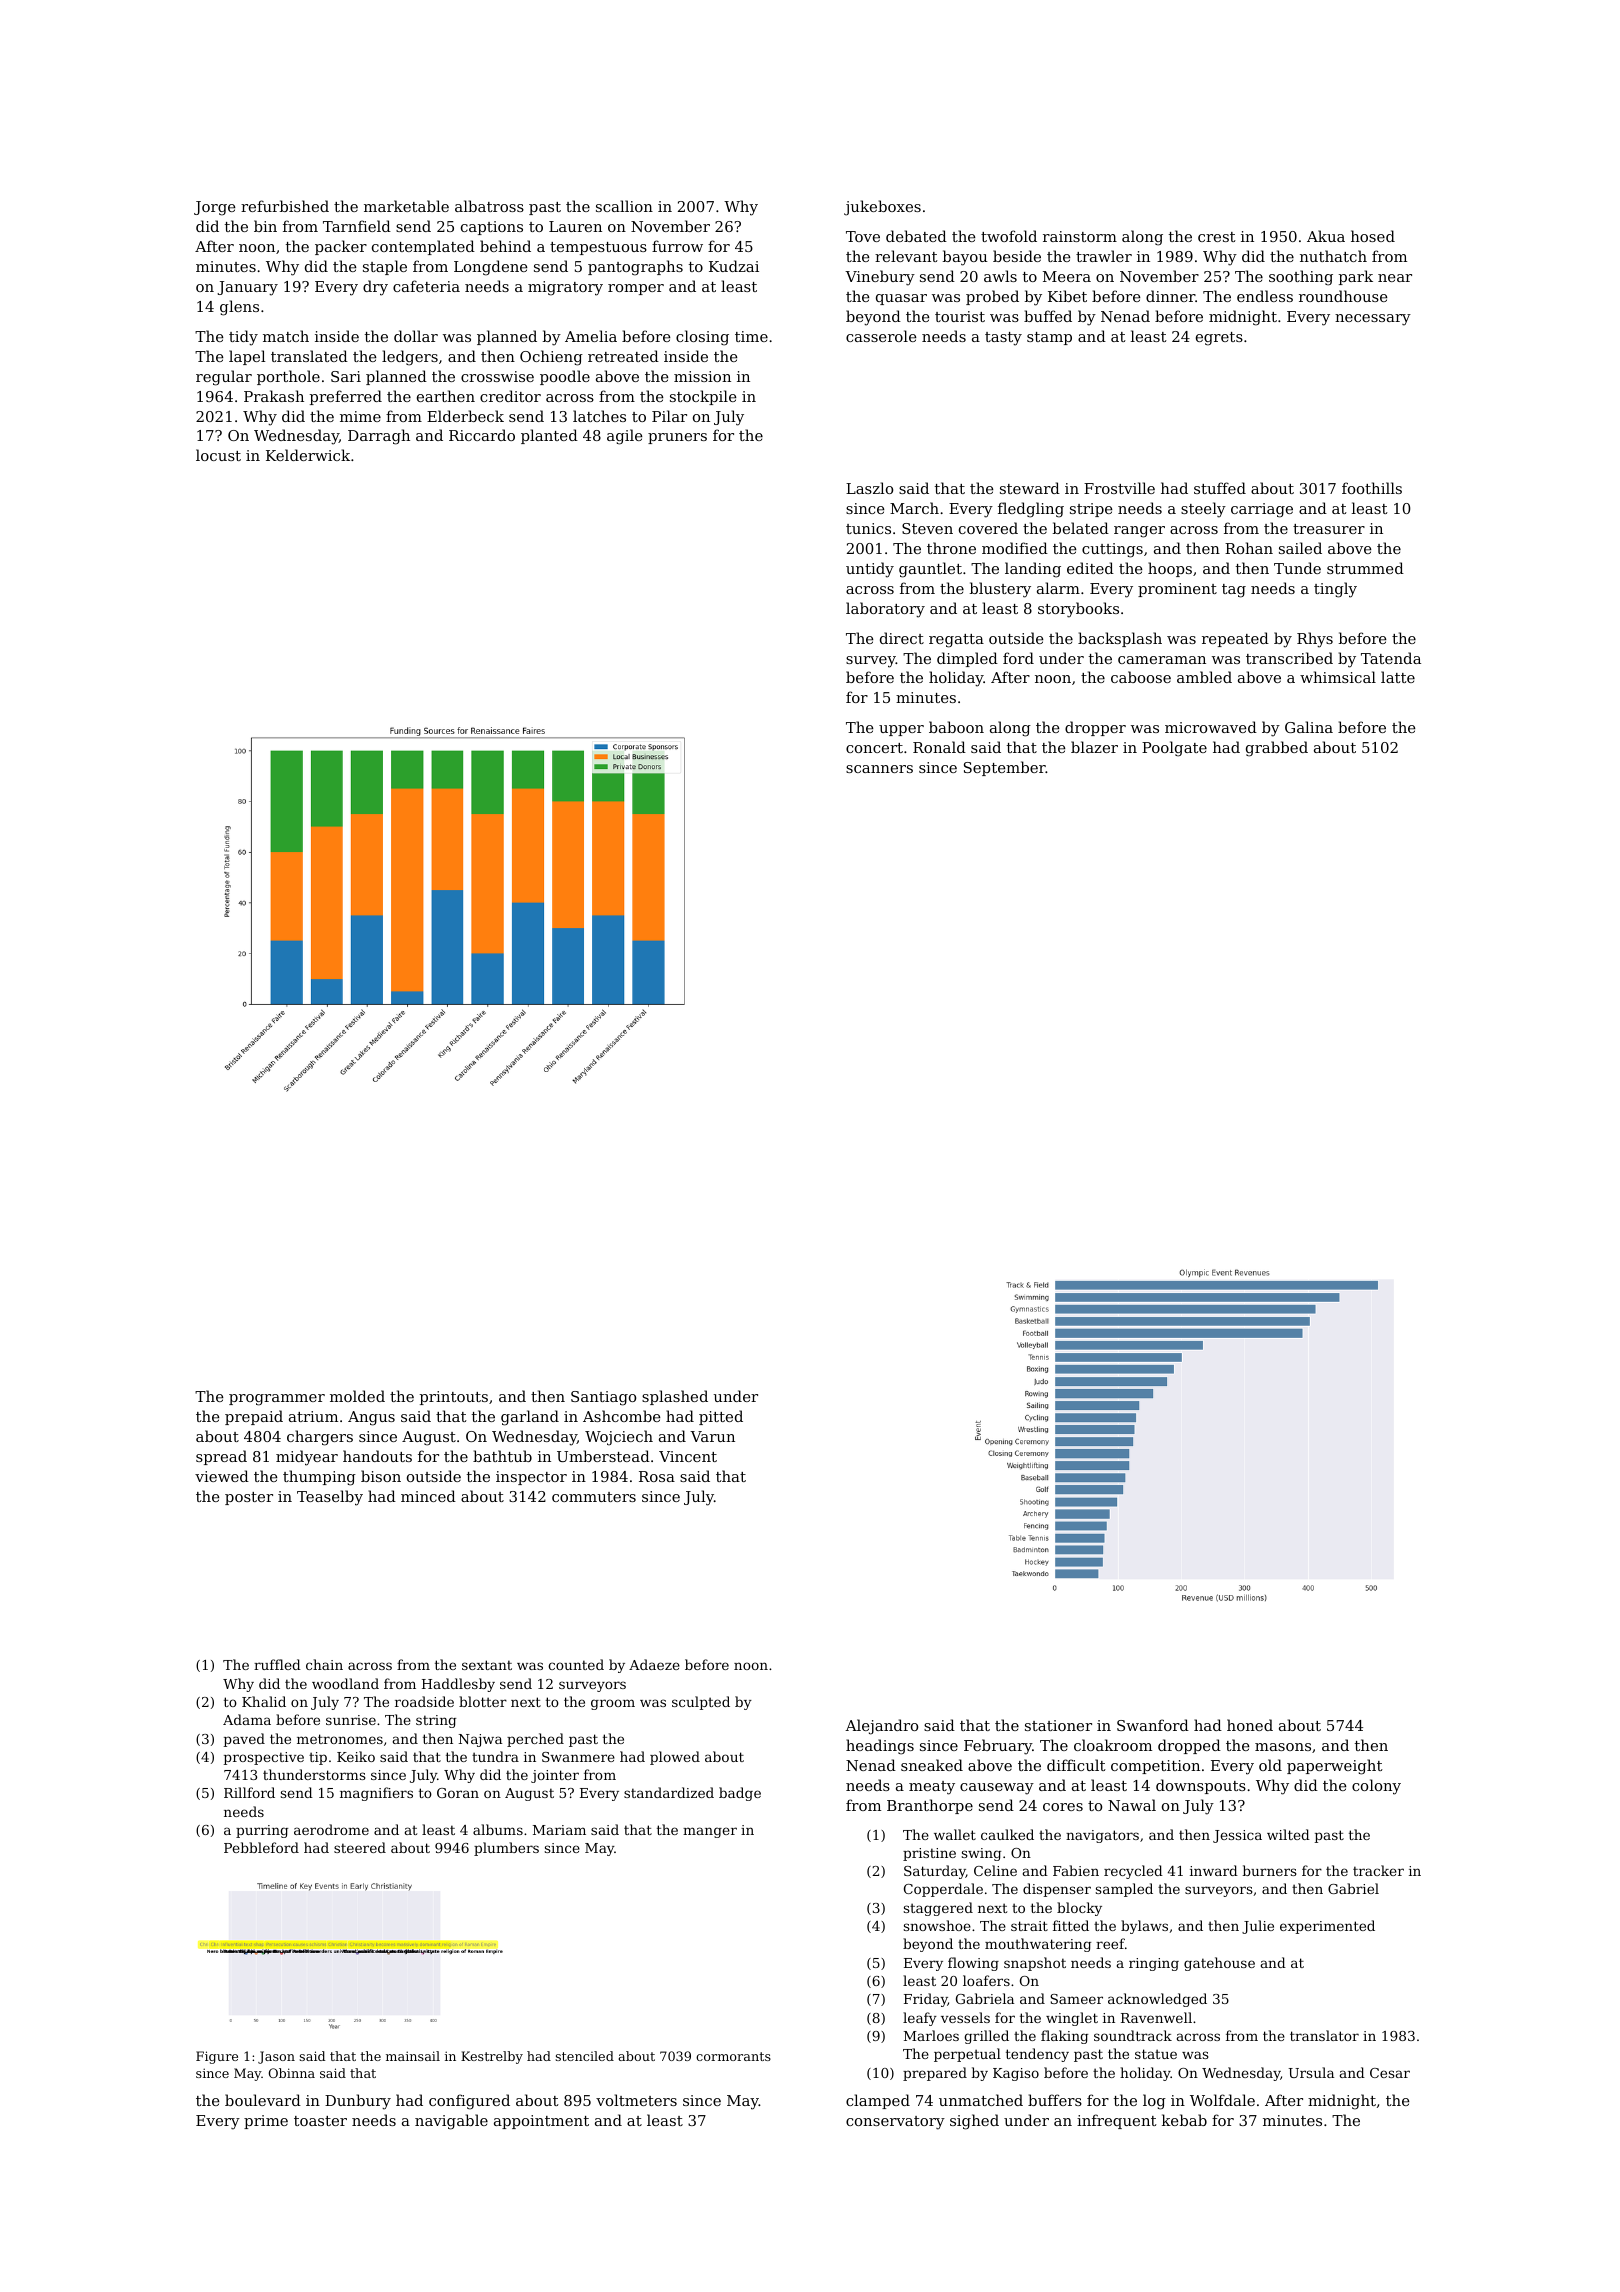 Image resolution: width=1620 pixels, height=2292 pixels. What do you see at coordinates (266, 2122) in the screenshot?
I see `prime` at bounding box center [266, 2122].
